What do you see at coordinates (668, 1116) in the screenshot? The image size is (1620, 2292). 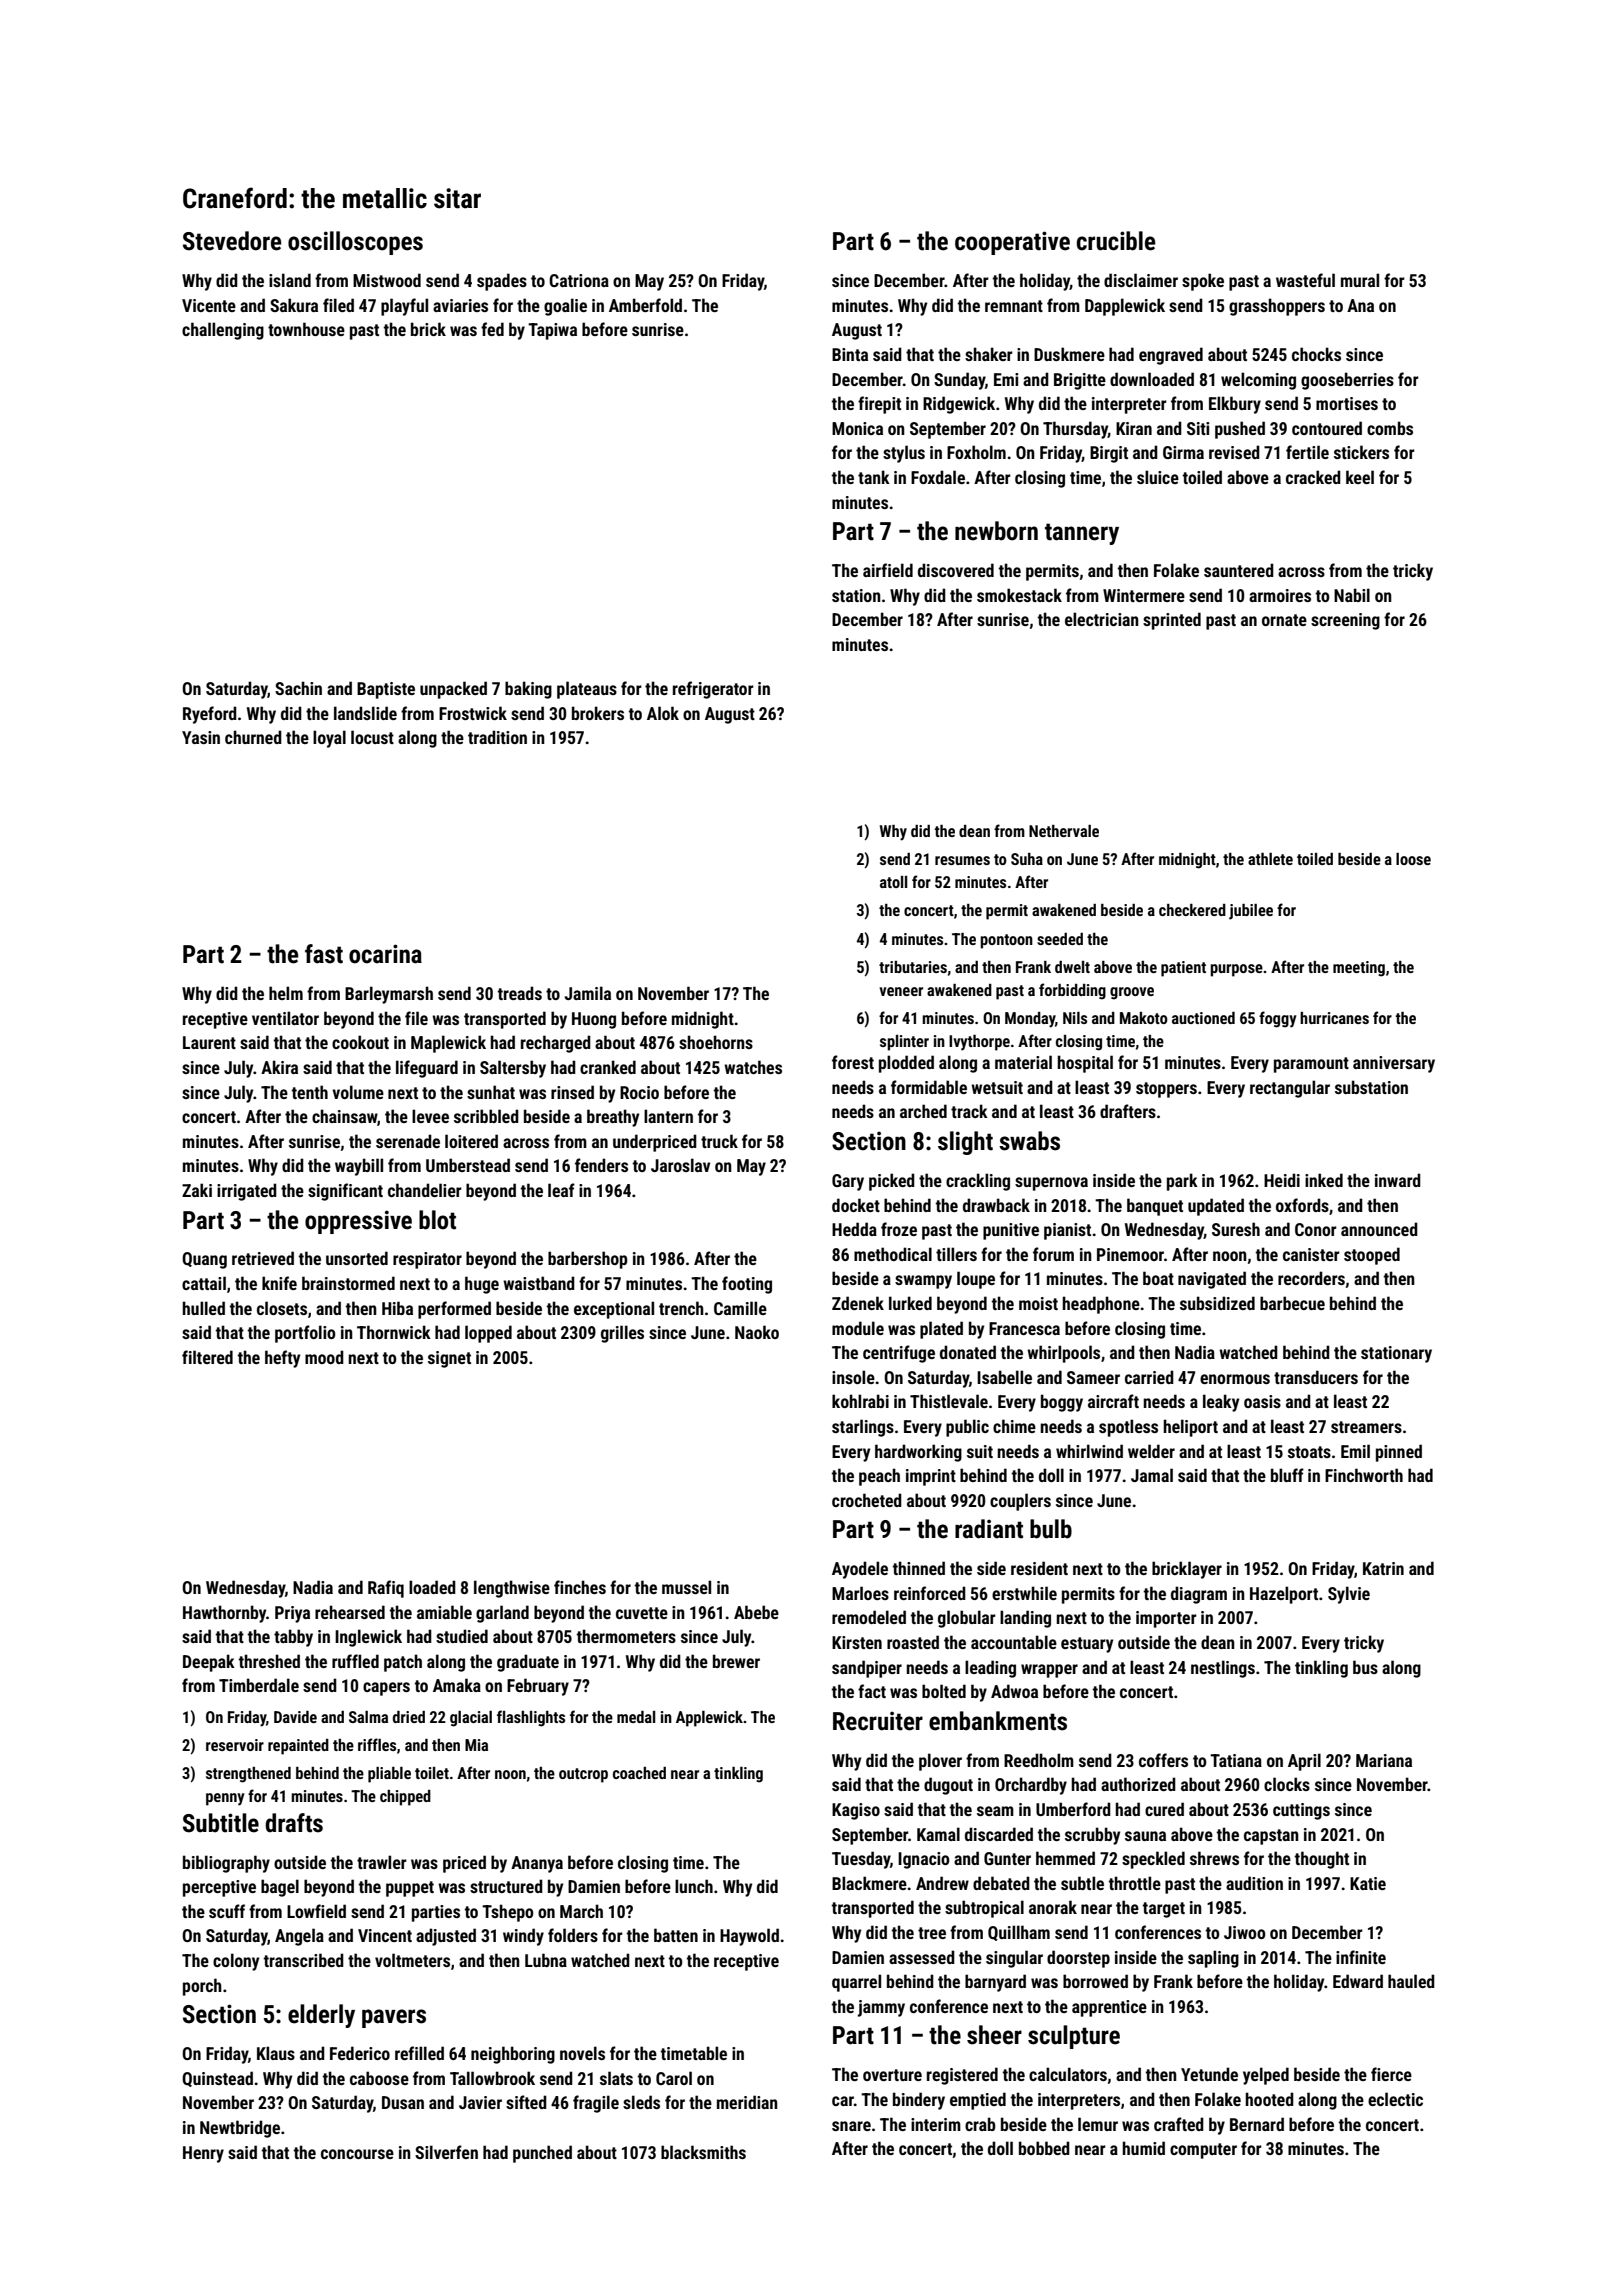 I see `lantern` at bounding box center [668, 1116].
